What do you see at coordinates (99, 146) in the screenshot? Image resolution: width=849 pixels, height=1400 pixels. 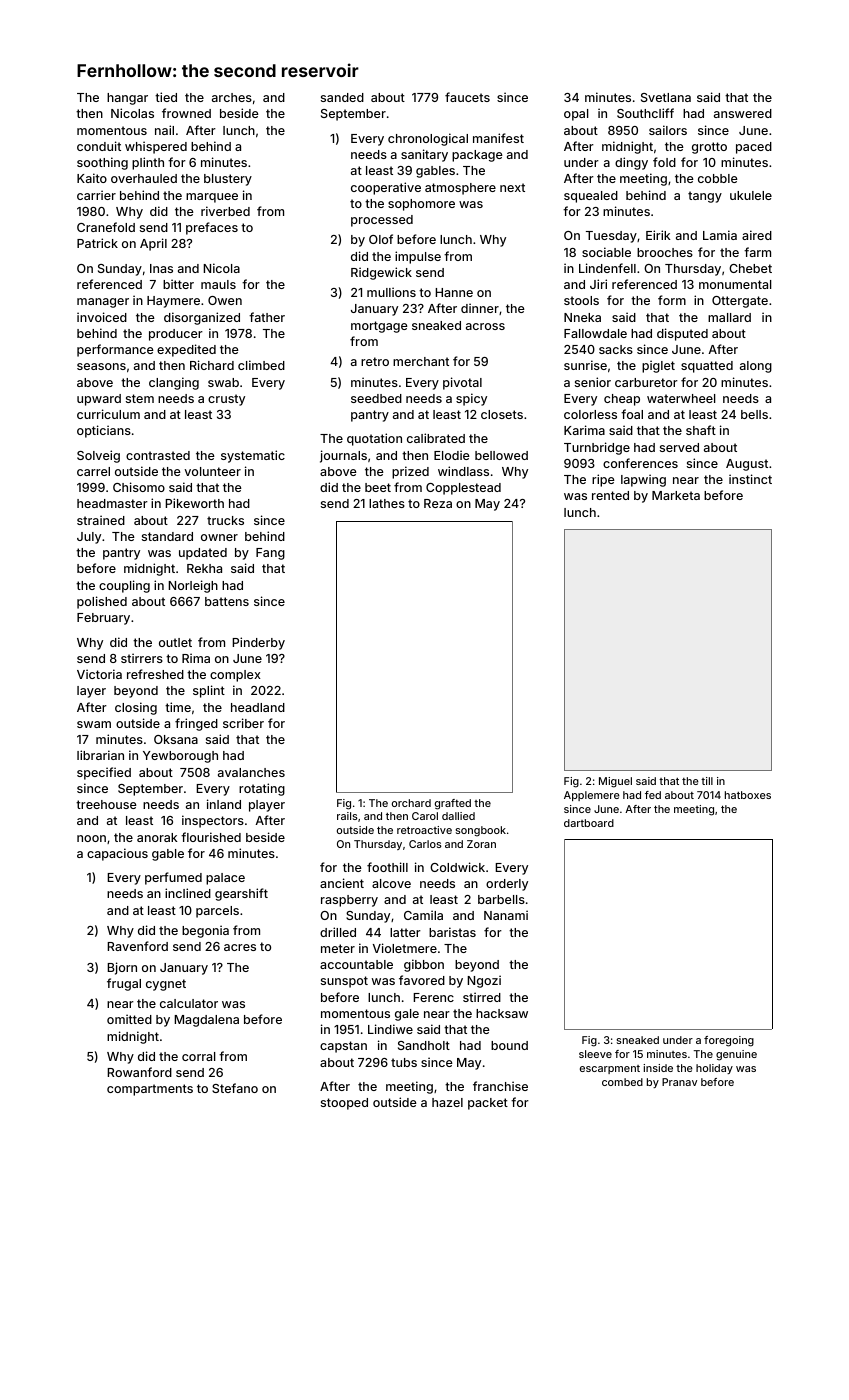 I see `conduit` at bounding box center [99, 146].
